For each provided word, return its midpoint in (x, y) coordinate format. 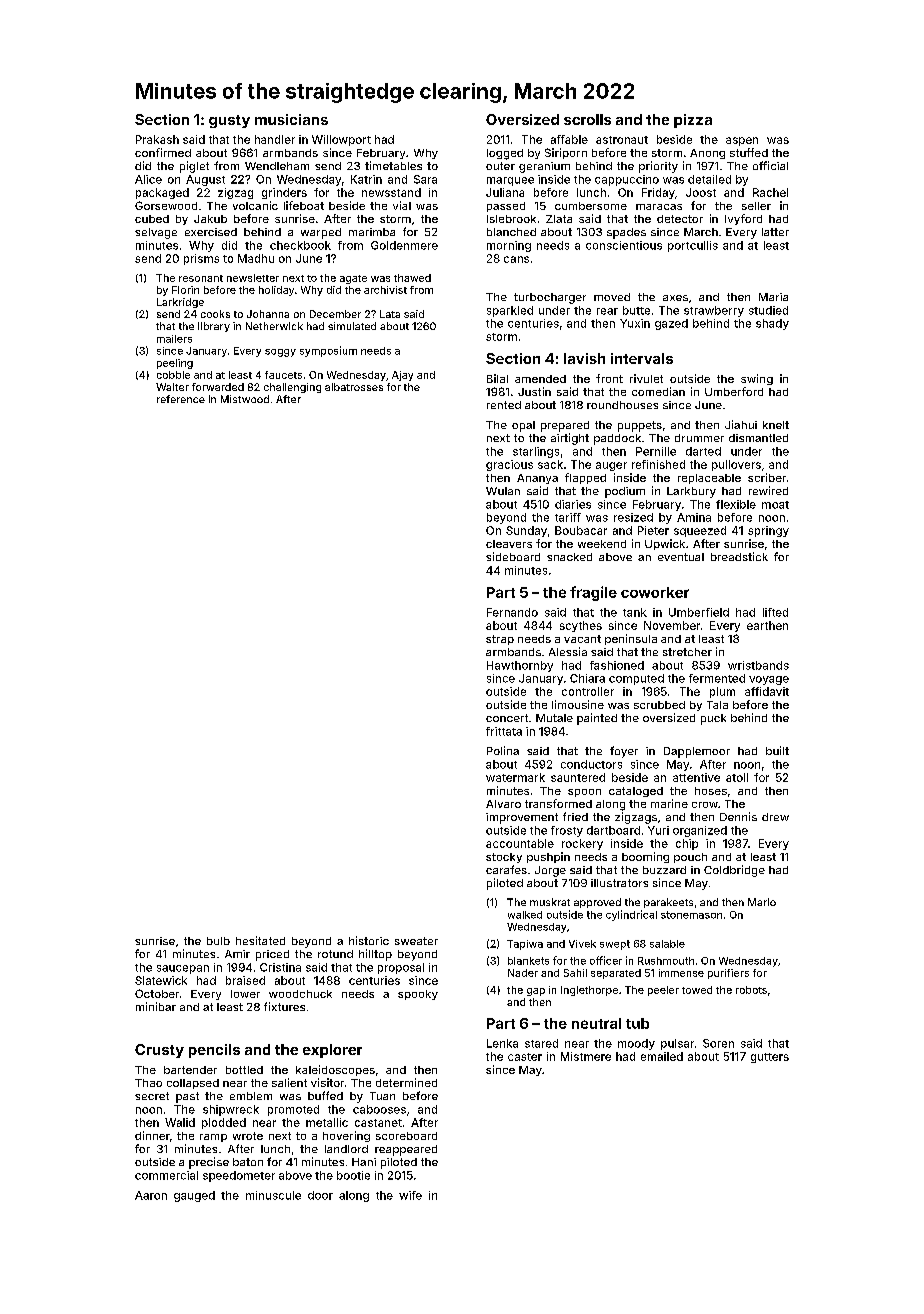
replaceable (709, 479)
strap (500, 640)
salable (667, 944)
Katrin (366, 179)
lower (245, 994)
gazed (671, 324)
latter (775, 232)
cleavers (509, 544)
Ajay (402, 376)
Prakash (157, 139)
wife (410, 1195)
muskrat (550, 902)
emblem (251, 1096)
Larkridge (180, 303)
